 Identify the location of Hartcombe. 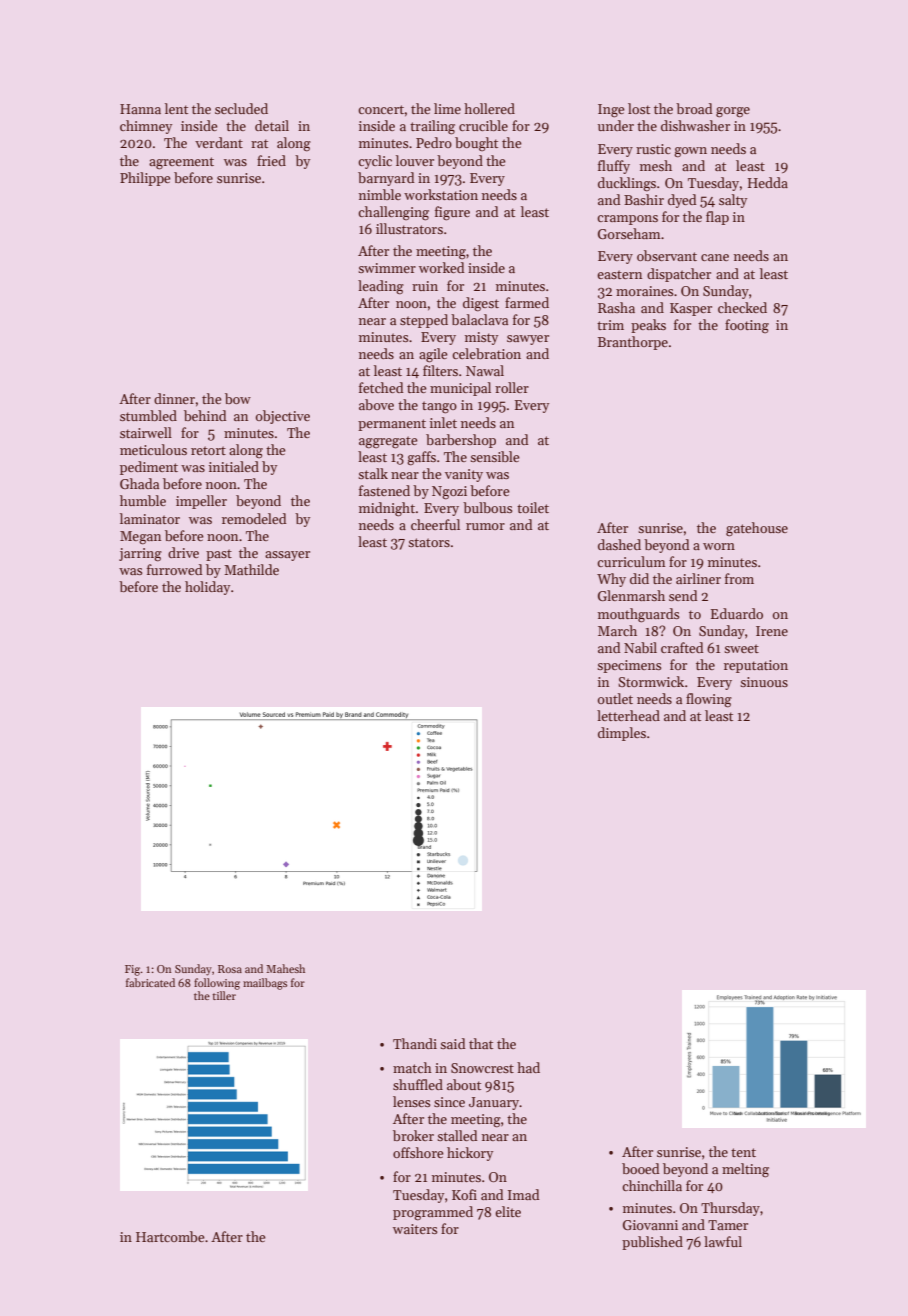
(170, 1236).
